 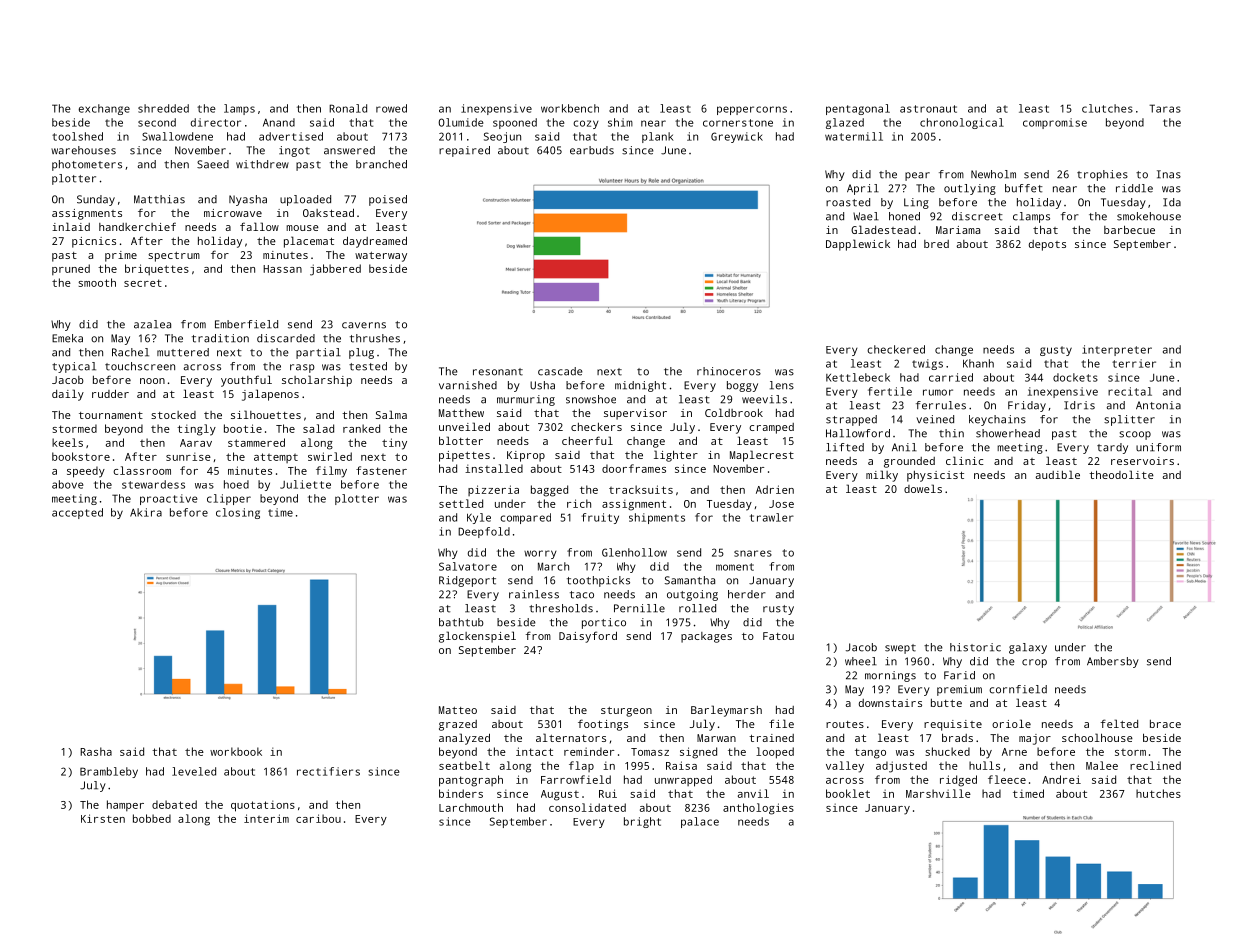 I want to click on schoolhouse, so click(x=1097, y=737).
